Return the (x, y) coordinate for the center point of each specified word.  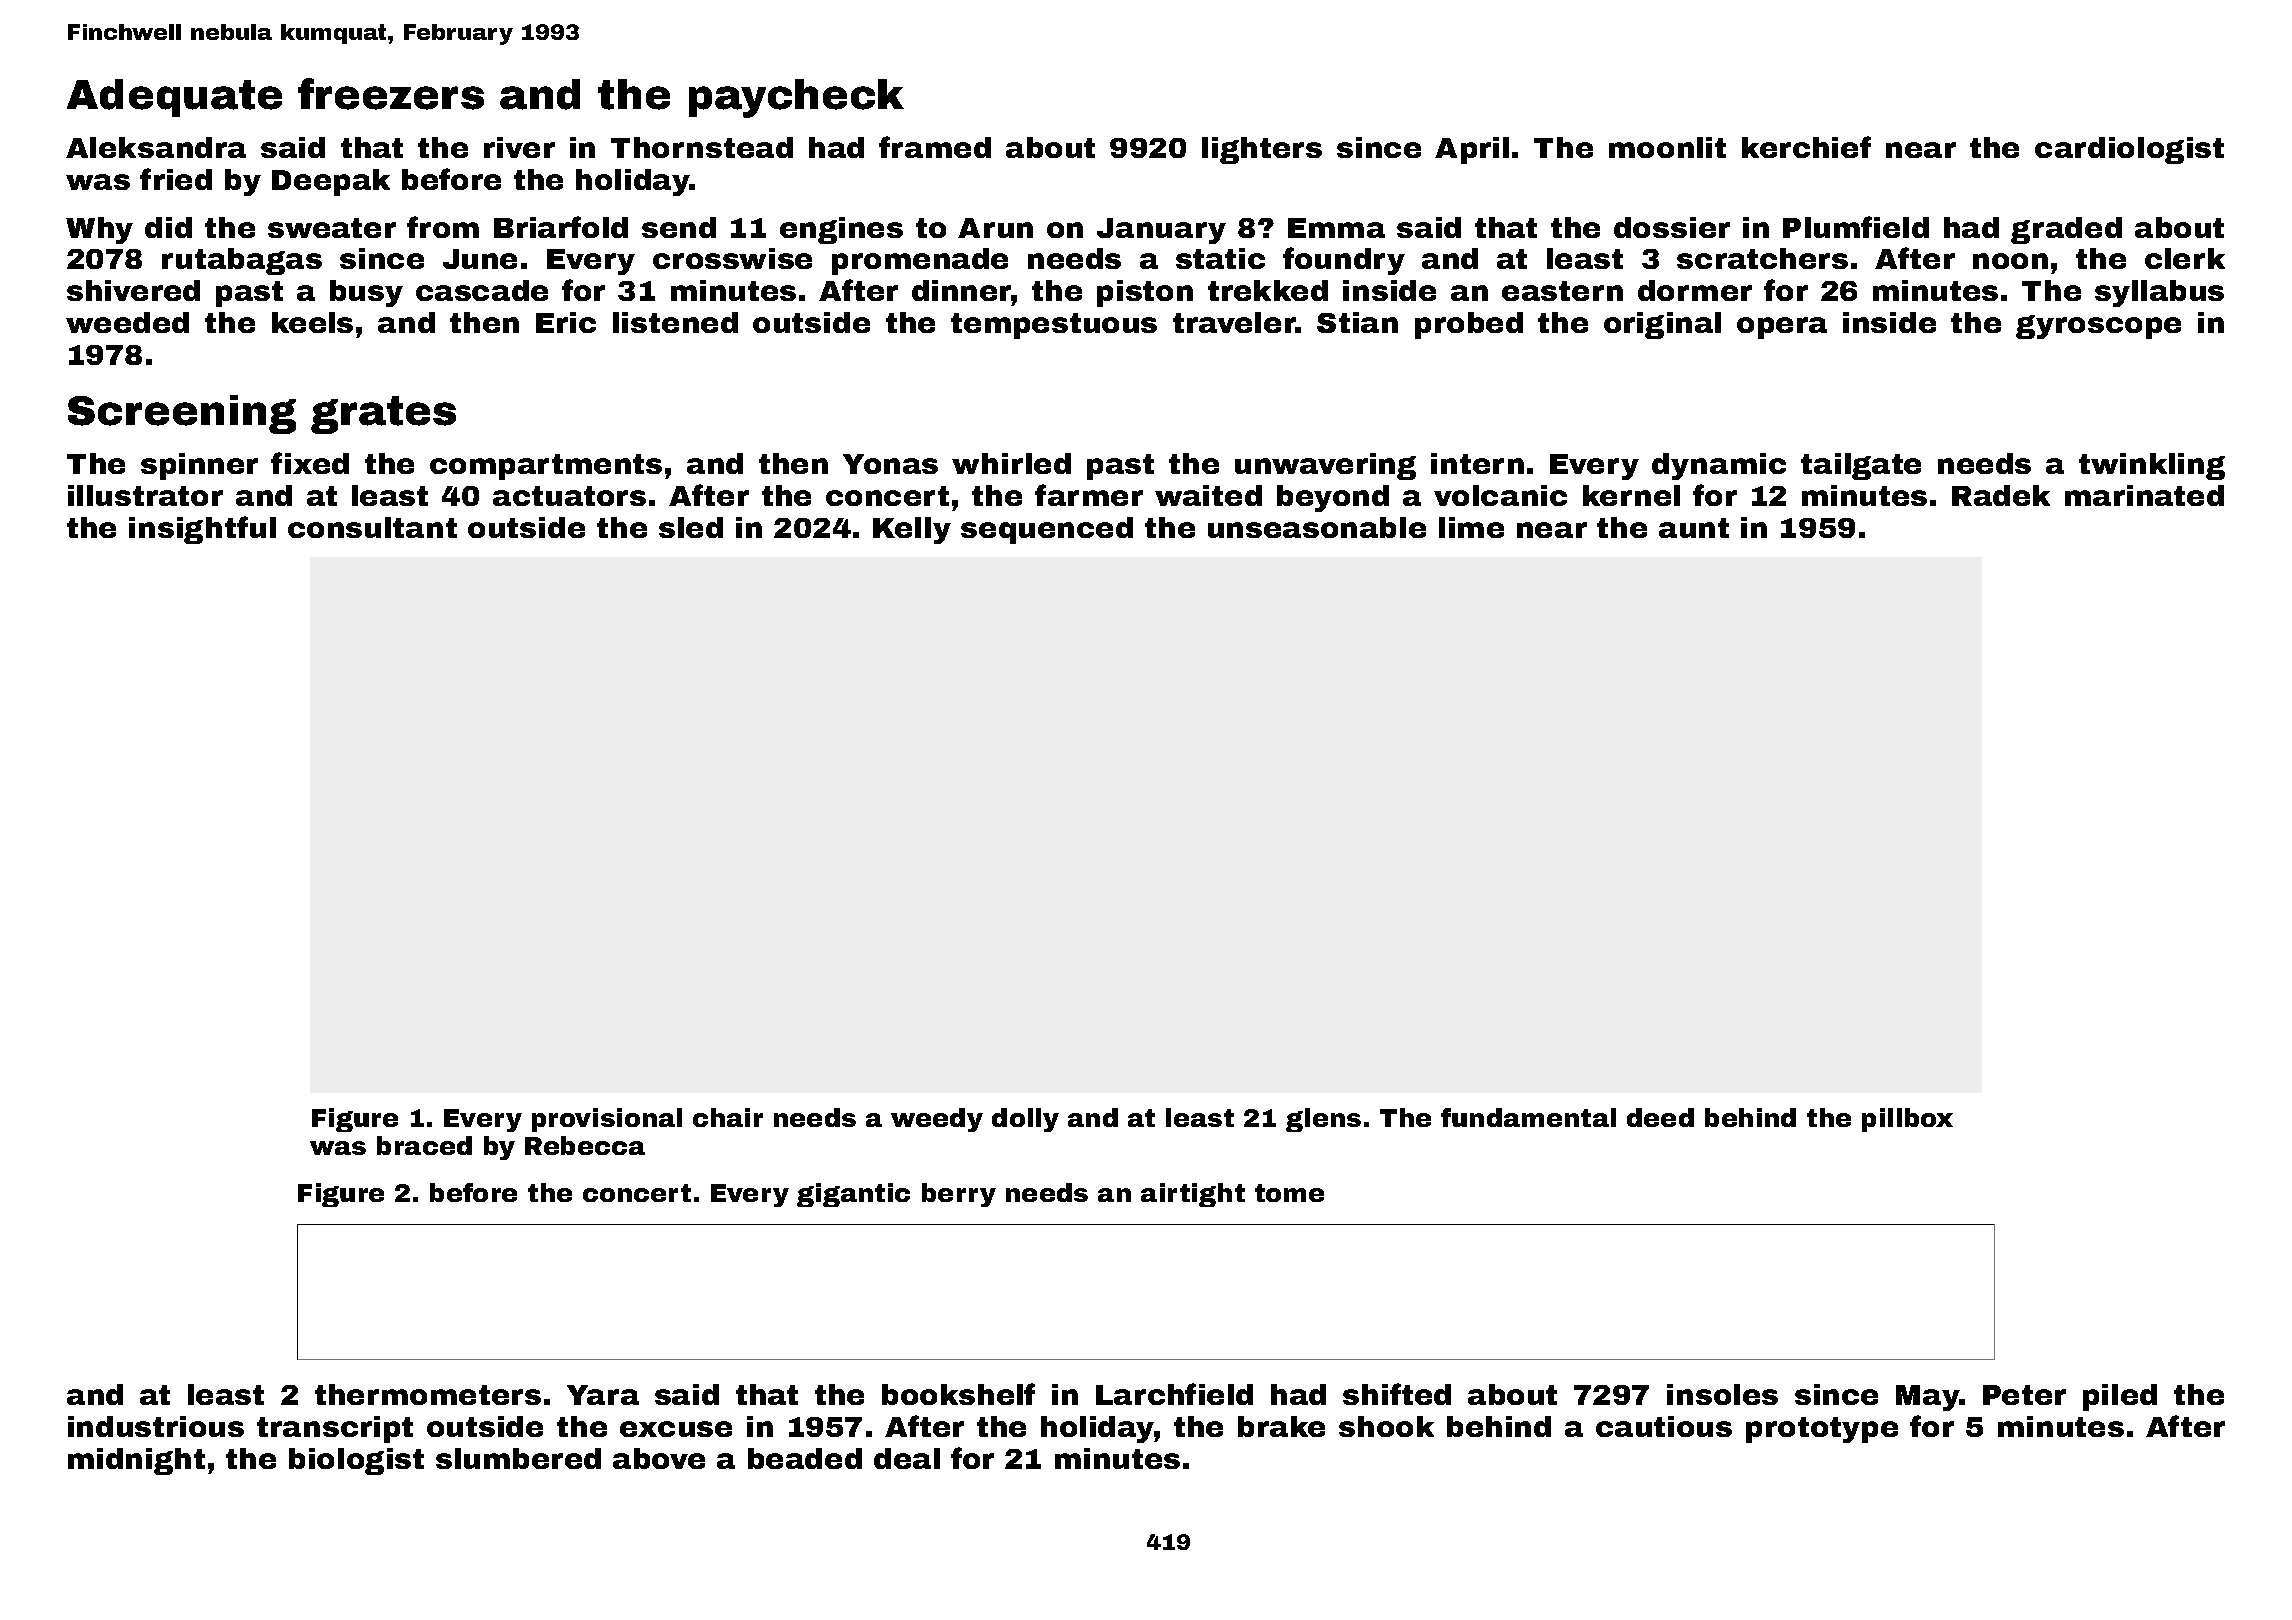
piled (2120, 1397)
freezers (391, 94)
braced (424, 1145)
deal (907, 1458)
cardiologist (2129, 150)
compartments (546, 467)
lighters (1262, 150)
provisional (607, 1120)
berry (959, 1195)
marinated (2144, 495)
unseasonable (1317, 527)
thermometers (428, 1394)
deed (1660, 1117)
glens (1323, 1120)
